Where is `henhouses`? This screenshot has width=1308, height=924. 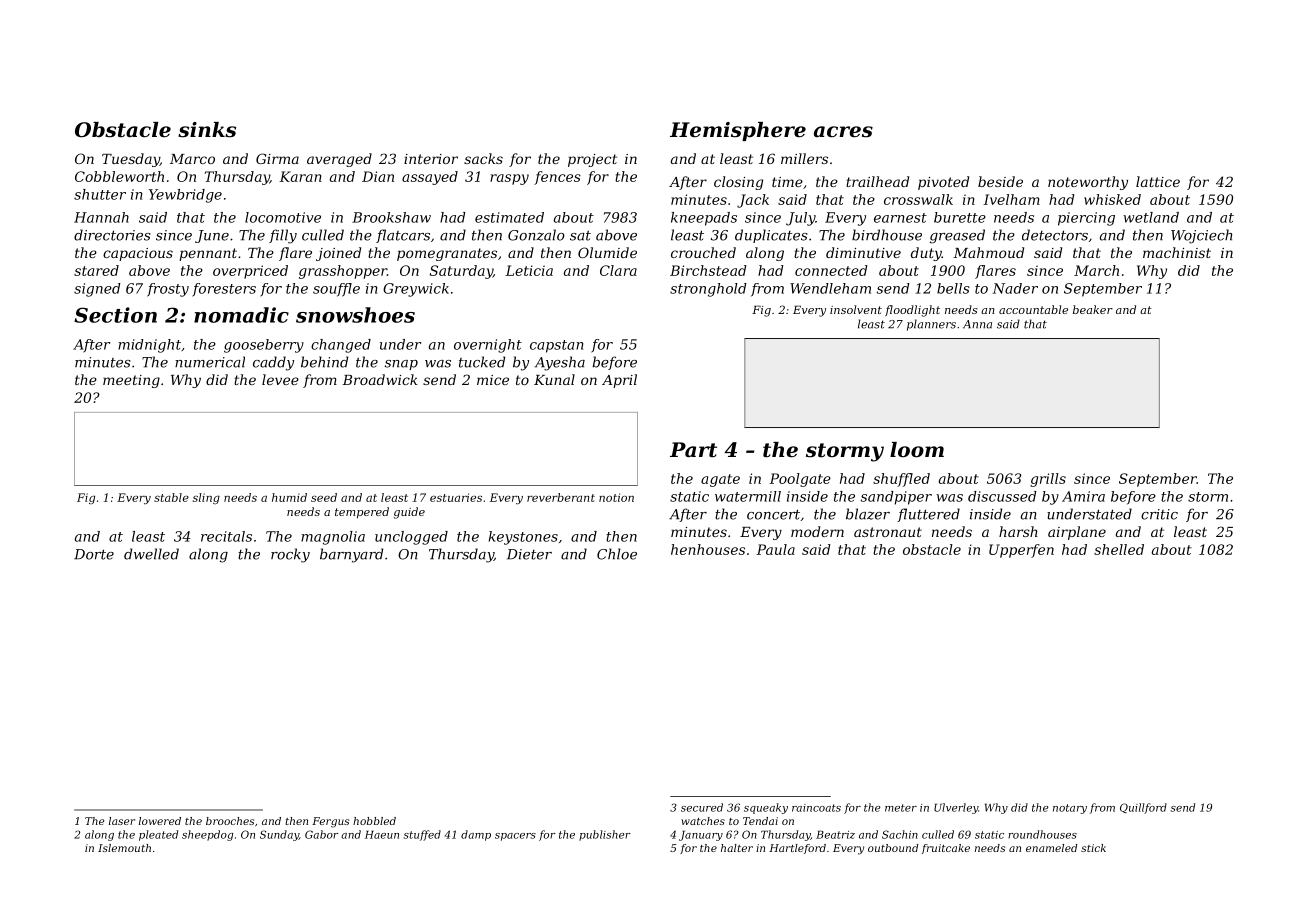
henhouses is located at coordinates (708, 549).
